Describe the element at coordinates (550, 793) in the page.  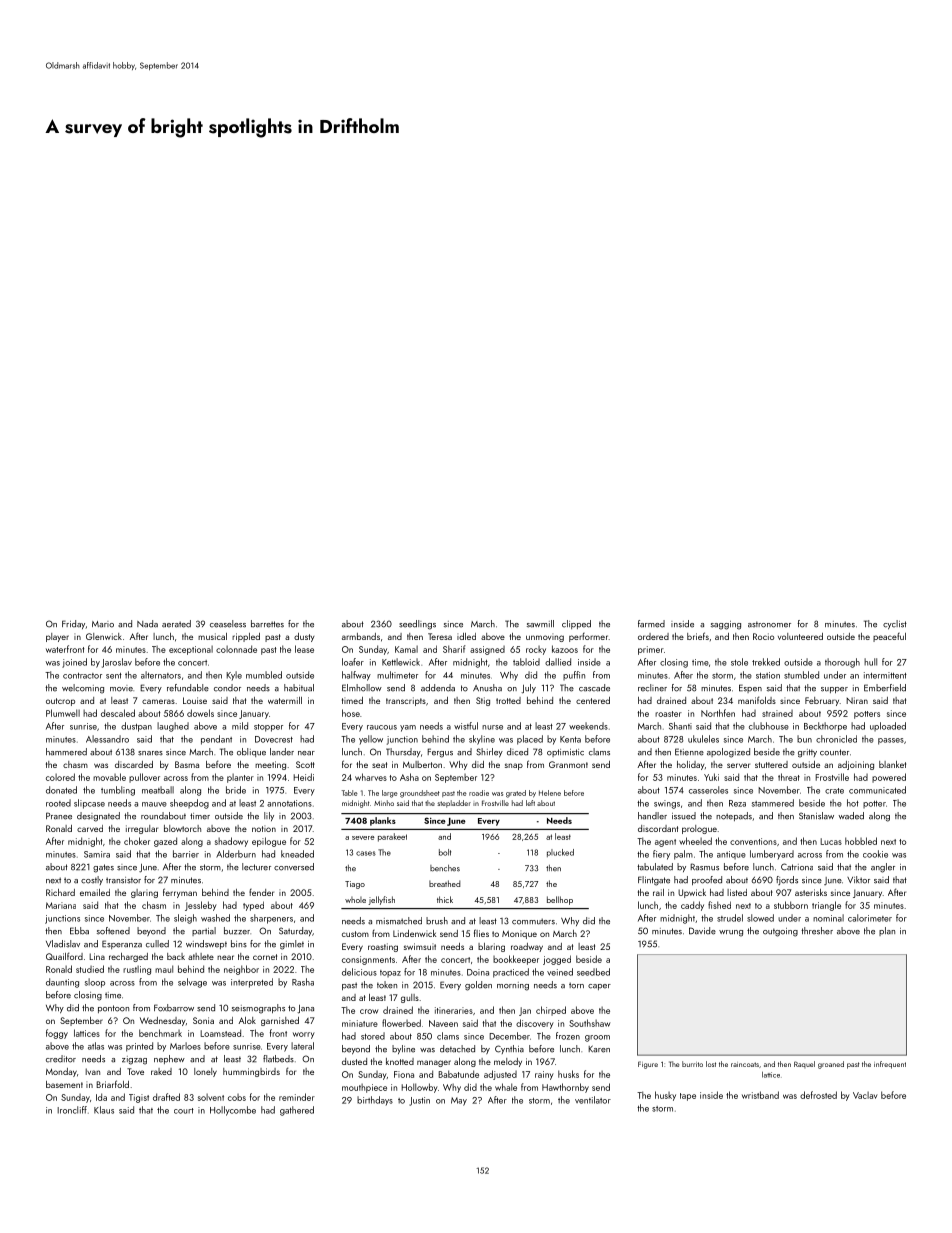
I see `Helene` at that location.
